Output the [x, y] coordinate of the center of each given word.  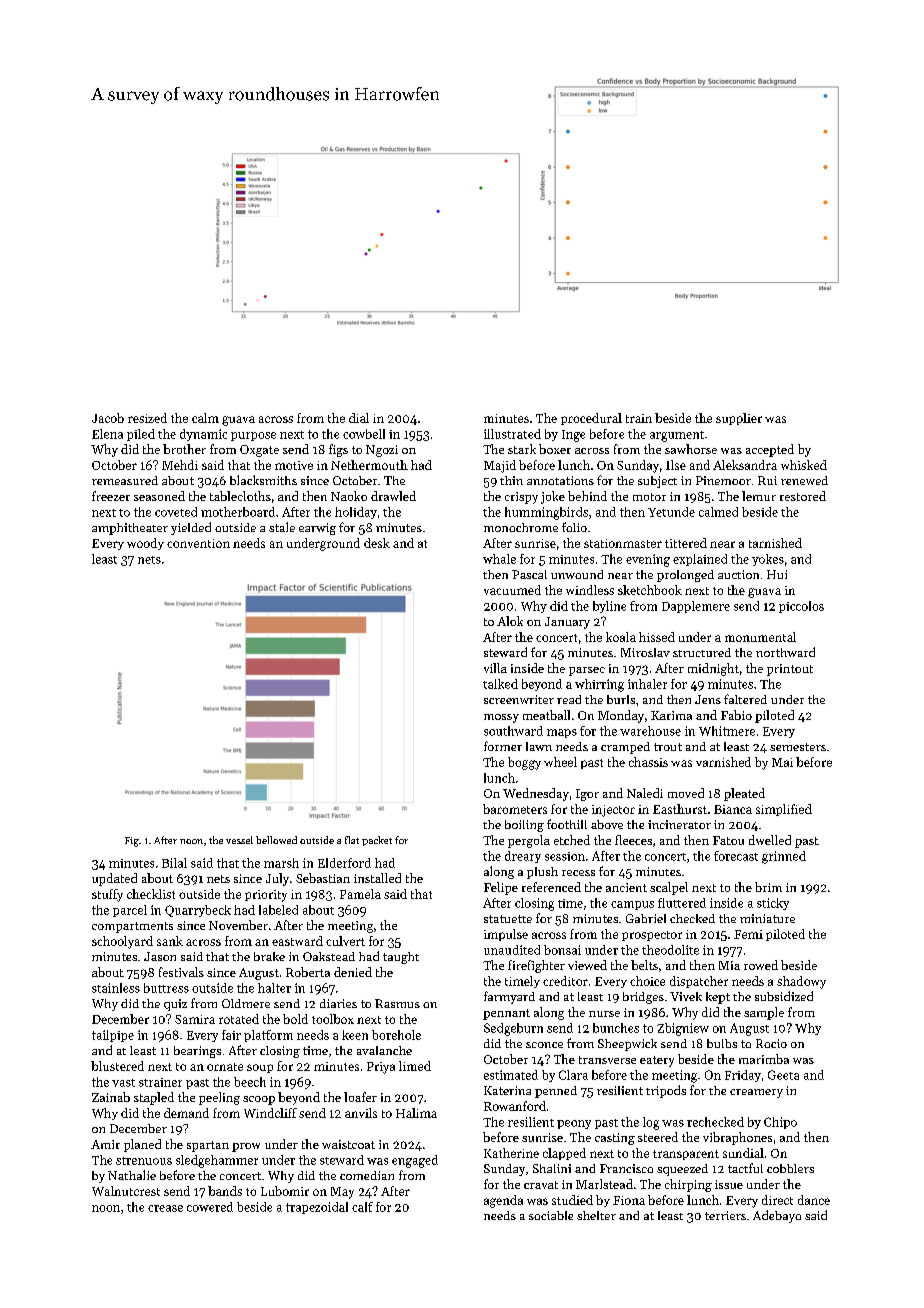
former [503, 746]
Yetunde [671, 512]
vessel [239, 840]
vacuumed [512, 590]
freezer [111, 496]
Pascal [529, 574]
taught [401, 958]
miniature [767, 918]
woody [145, 544]
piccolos [801, 607]
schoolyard [122, 942]
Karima [671, 715]
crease [165, 1208]
